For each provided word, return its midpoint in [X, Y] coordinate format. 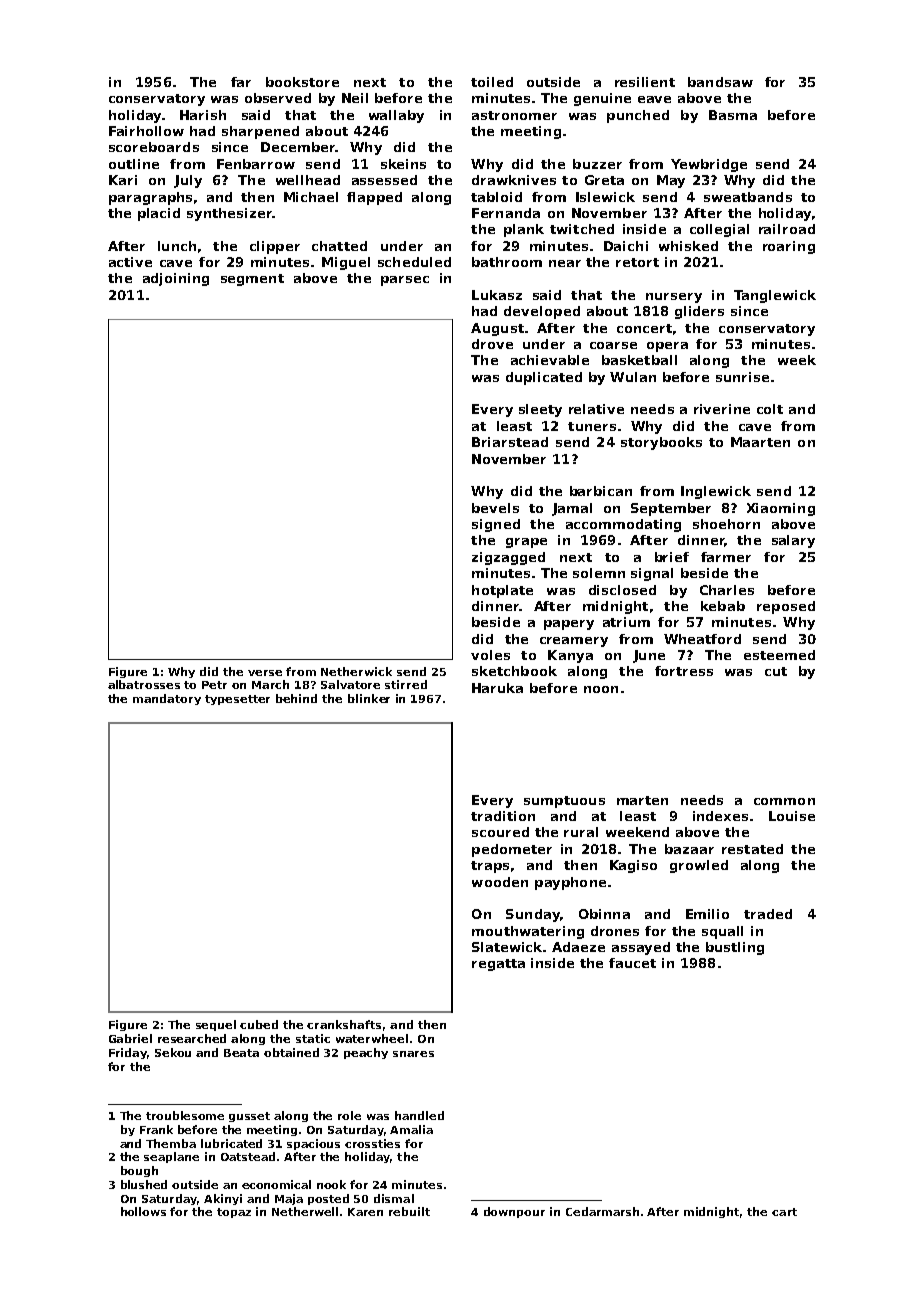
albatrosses [144, 684]
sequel [216, 1025]
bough [139, 1171]
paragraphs [150, 198]
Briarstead [510, 442]
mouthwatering [528, 932]
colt [770, 409]
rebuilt [409, 1211]
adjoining [176, 279]
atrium [626, 622]
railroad [787, 229]
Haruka [497, 688]
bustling [735, 948]
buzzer [597, 164]
